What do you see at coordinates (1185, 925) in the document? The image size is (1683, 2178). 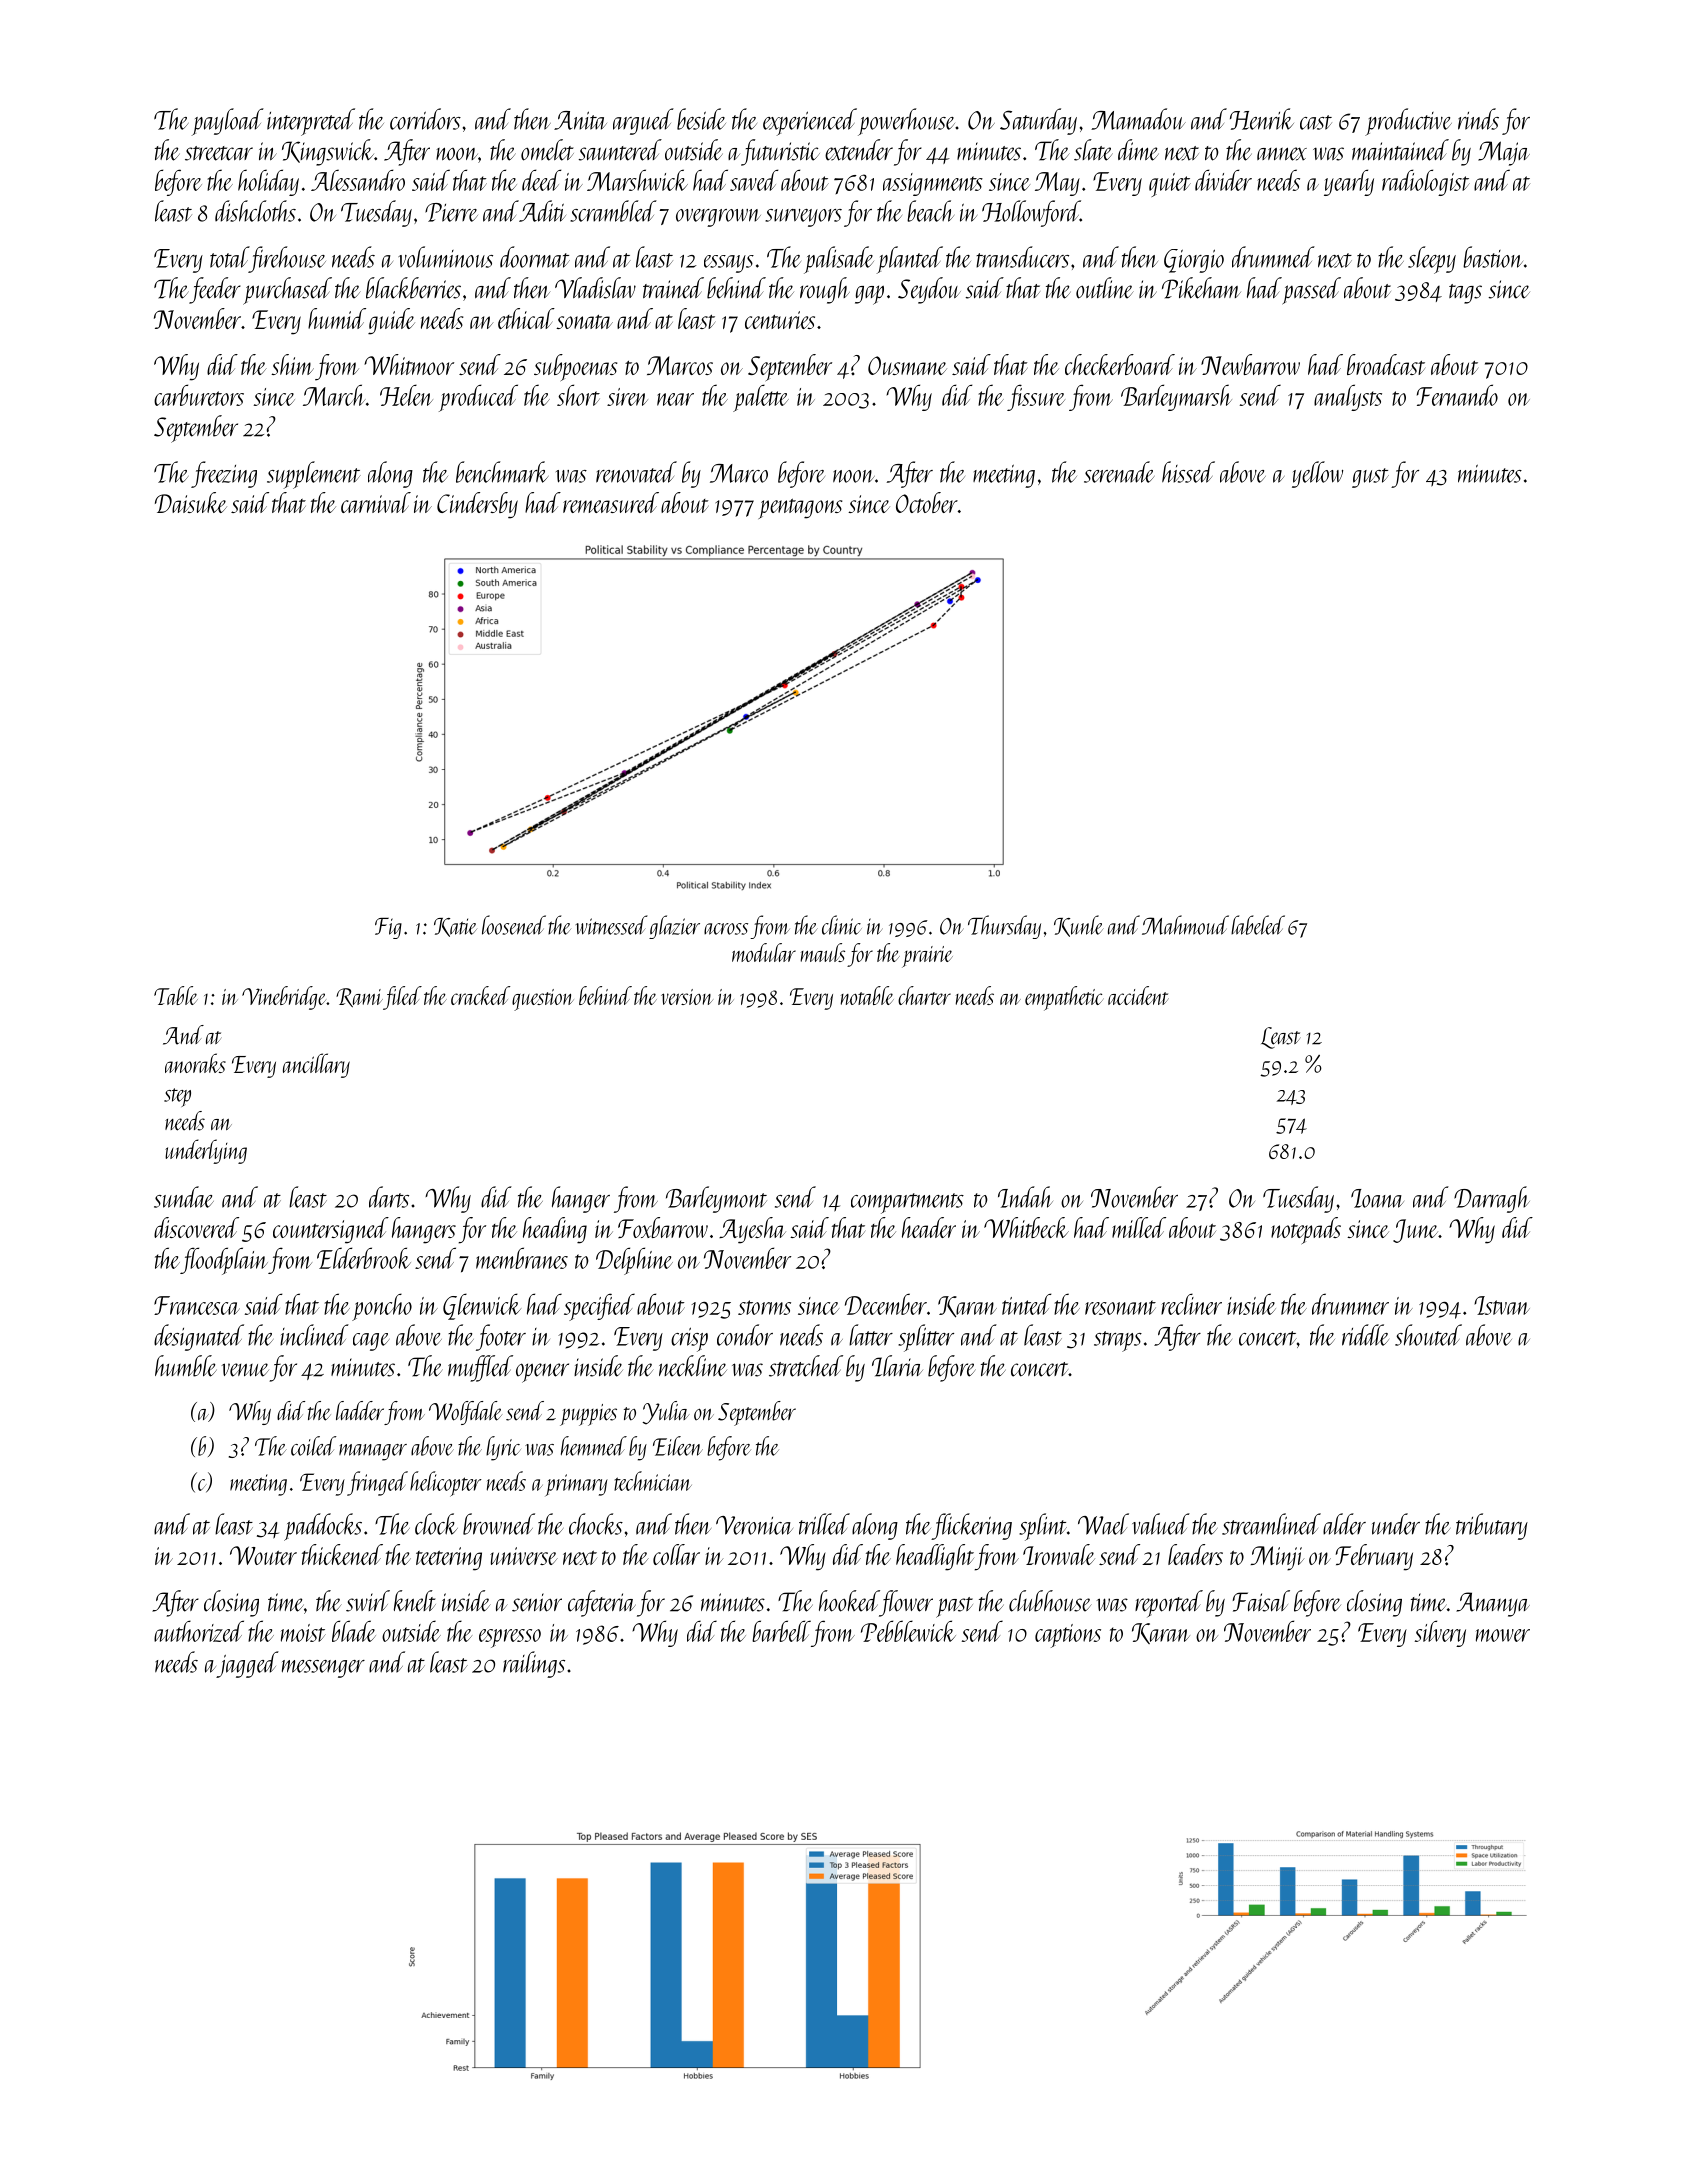 I see `Mahmoud` at bounding box center [1185, 925].
